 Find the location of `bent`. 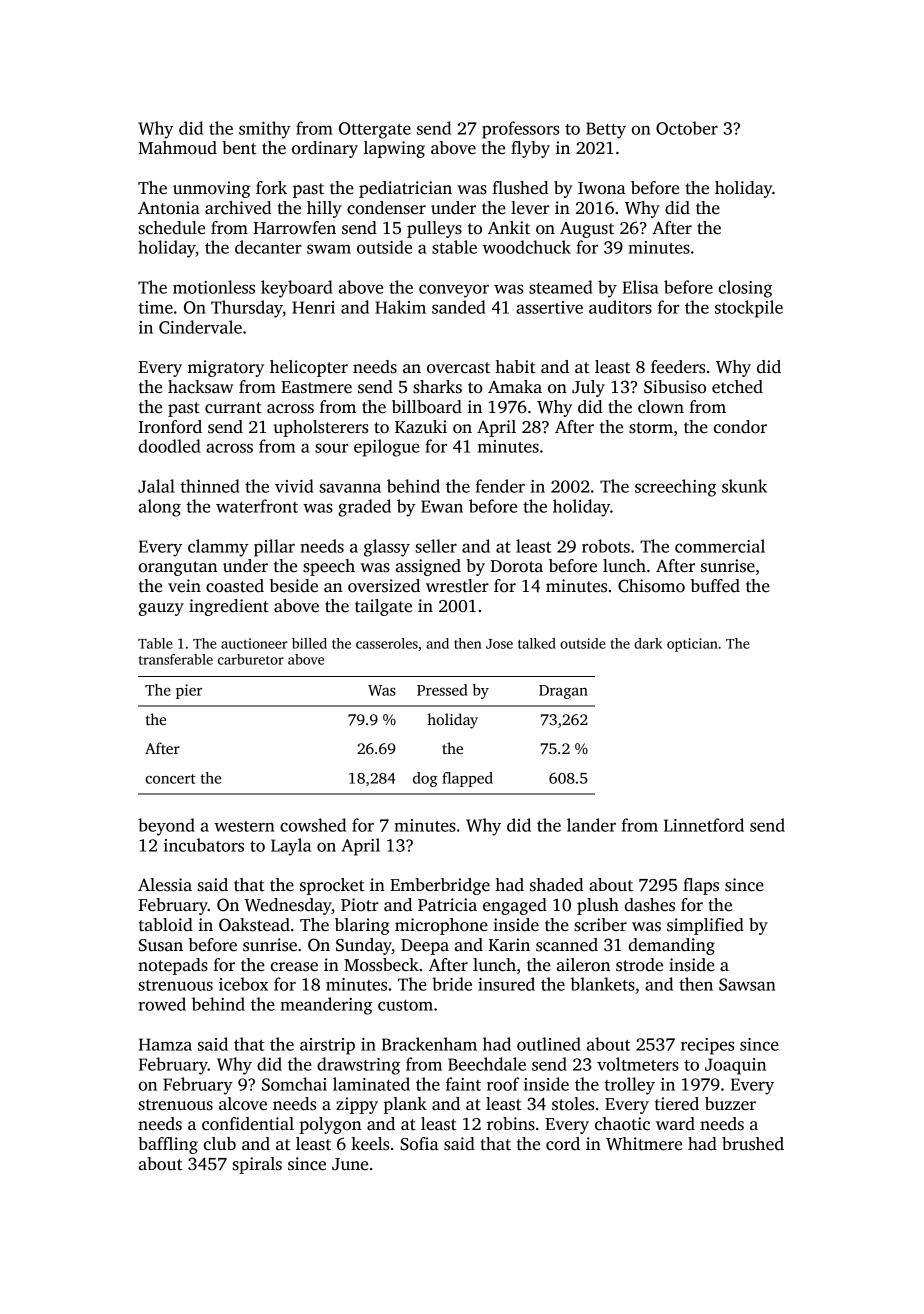

bent is located at coordinates (239, 148).
